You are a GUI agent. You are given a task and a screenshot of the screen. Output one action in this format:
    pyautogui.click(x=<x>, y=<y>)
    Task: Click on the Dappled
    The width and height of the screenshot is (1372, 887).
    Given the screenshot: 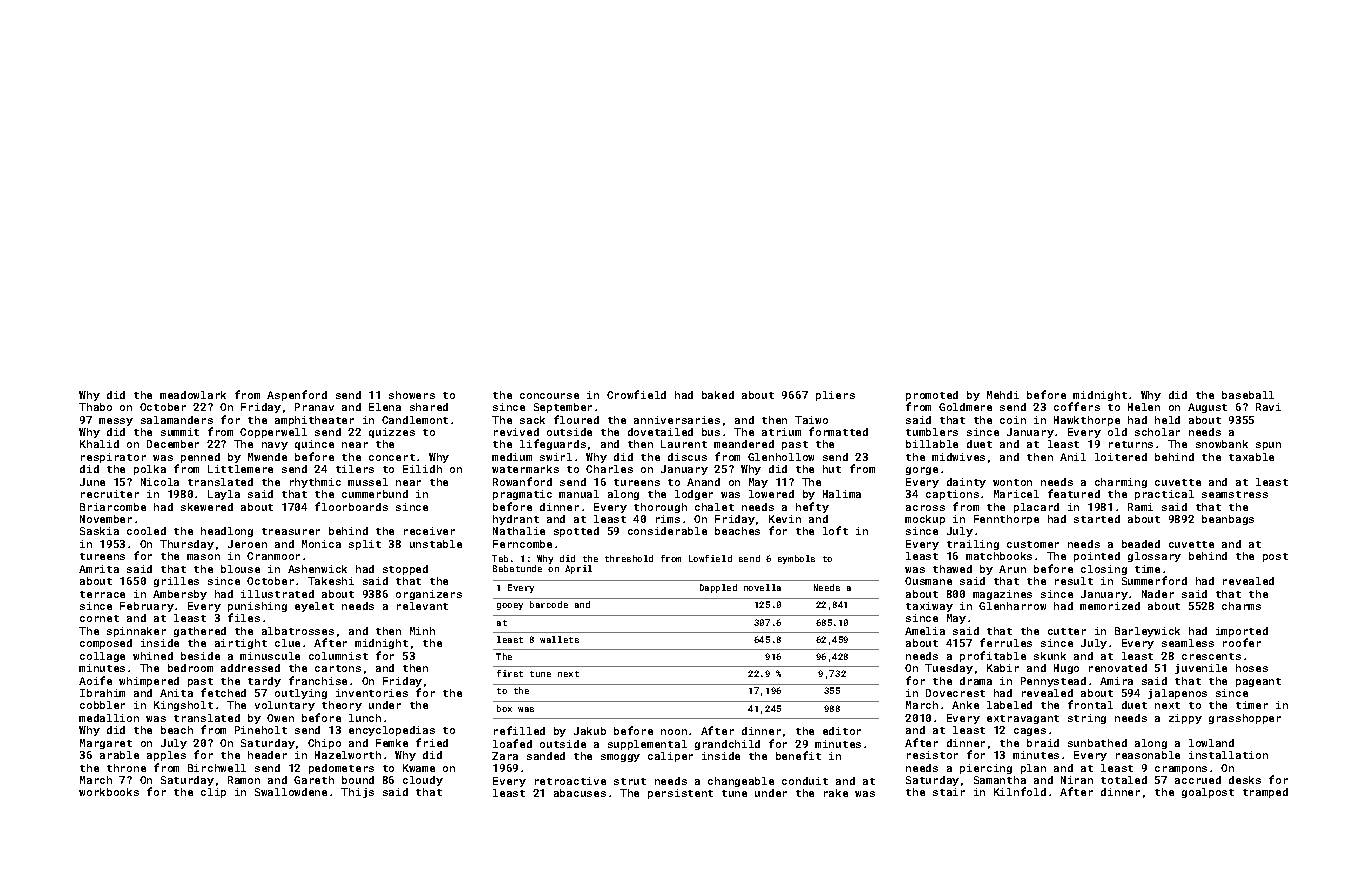 What is the action you would take?
    pyautogui.click(x=718, y=588)
